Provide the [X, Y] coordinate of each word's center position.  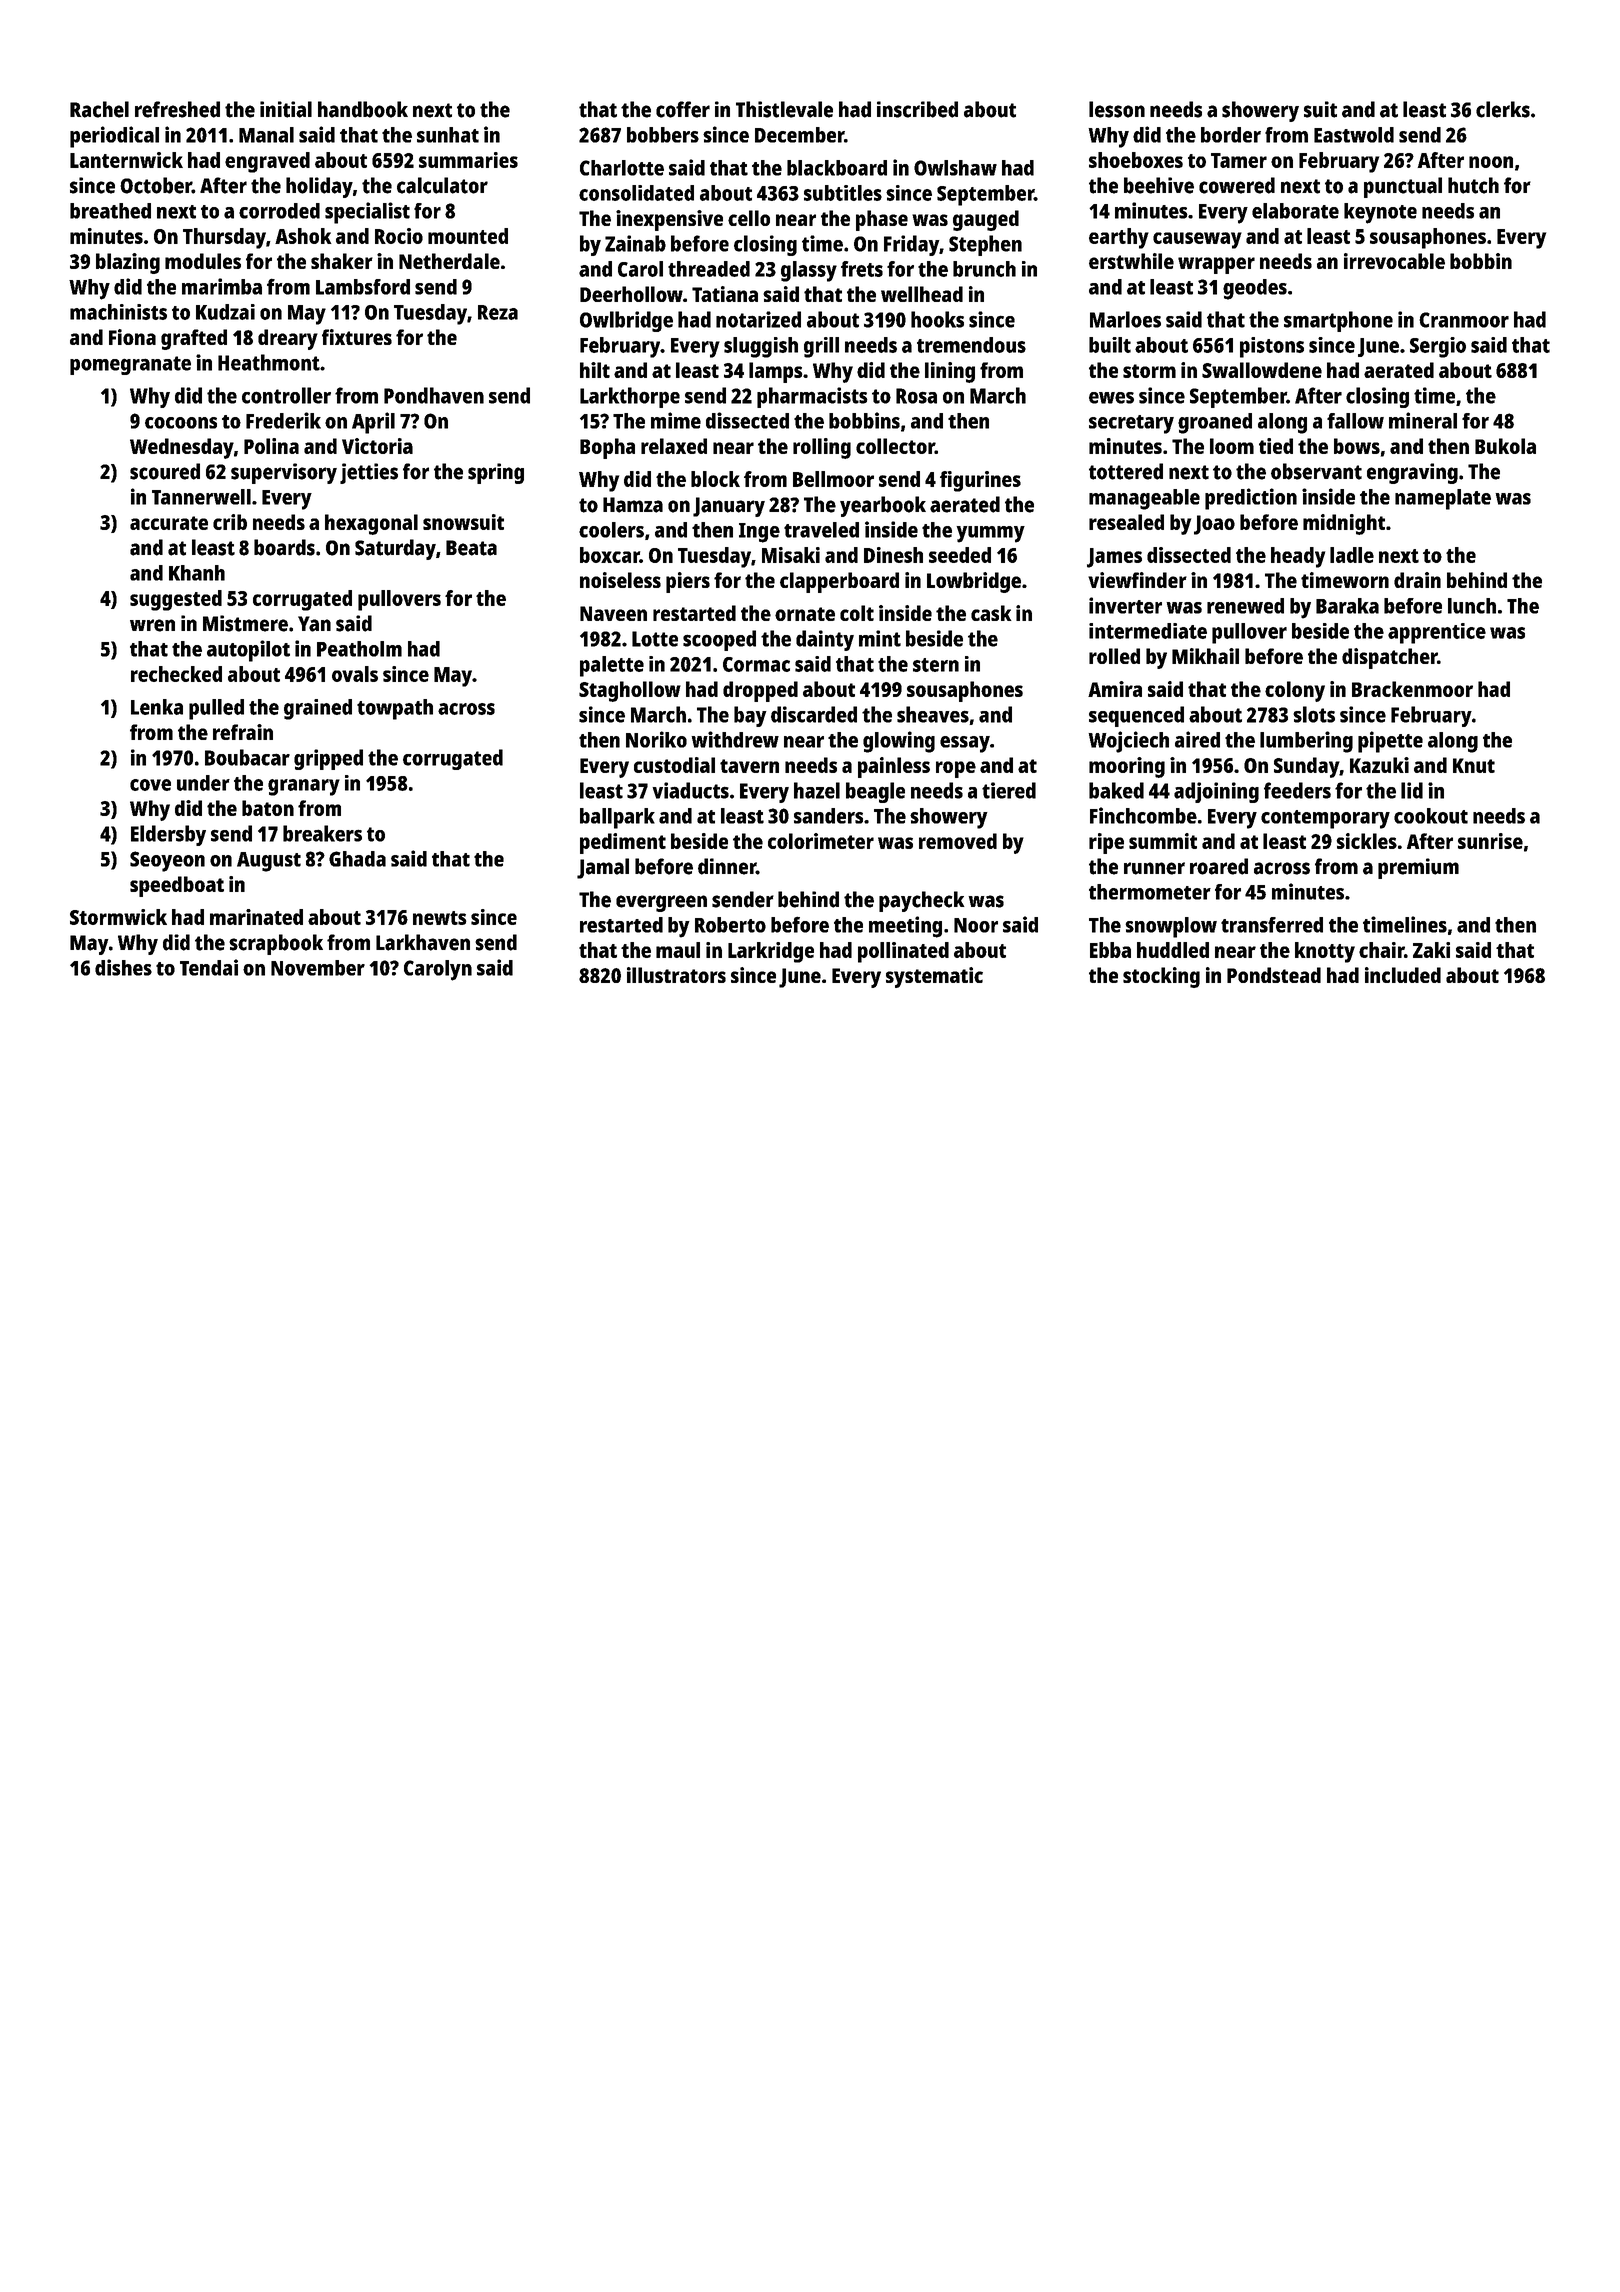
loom [1232, 446]
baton [268, 808]
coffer [683, 109]
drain [1417, 580]
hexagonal [371, 524]
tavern [749, 766]
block [715, 479]
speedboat [177, 886]
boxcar [610, 555]
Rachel [99, 109]
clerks [1503, 109]
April [373, 423]
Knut [1474, 765]
